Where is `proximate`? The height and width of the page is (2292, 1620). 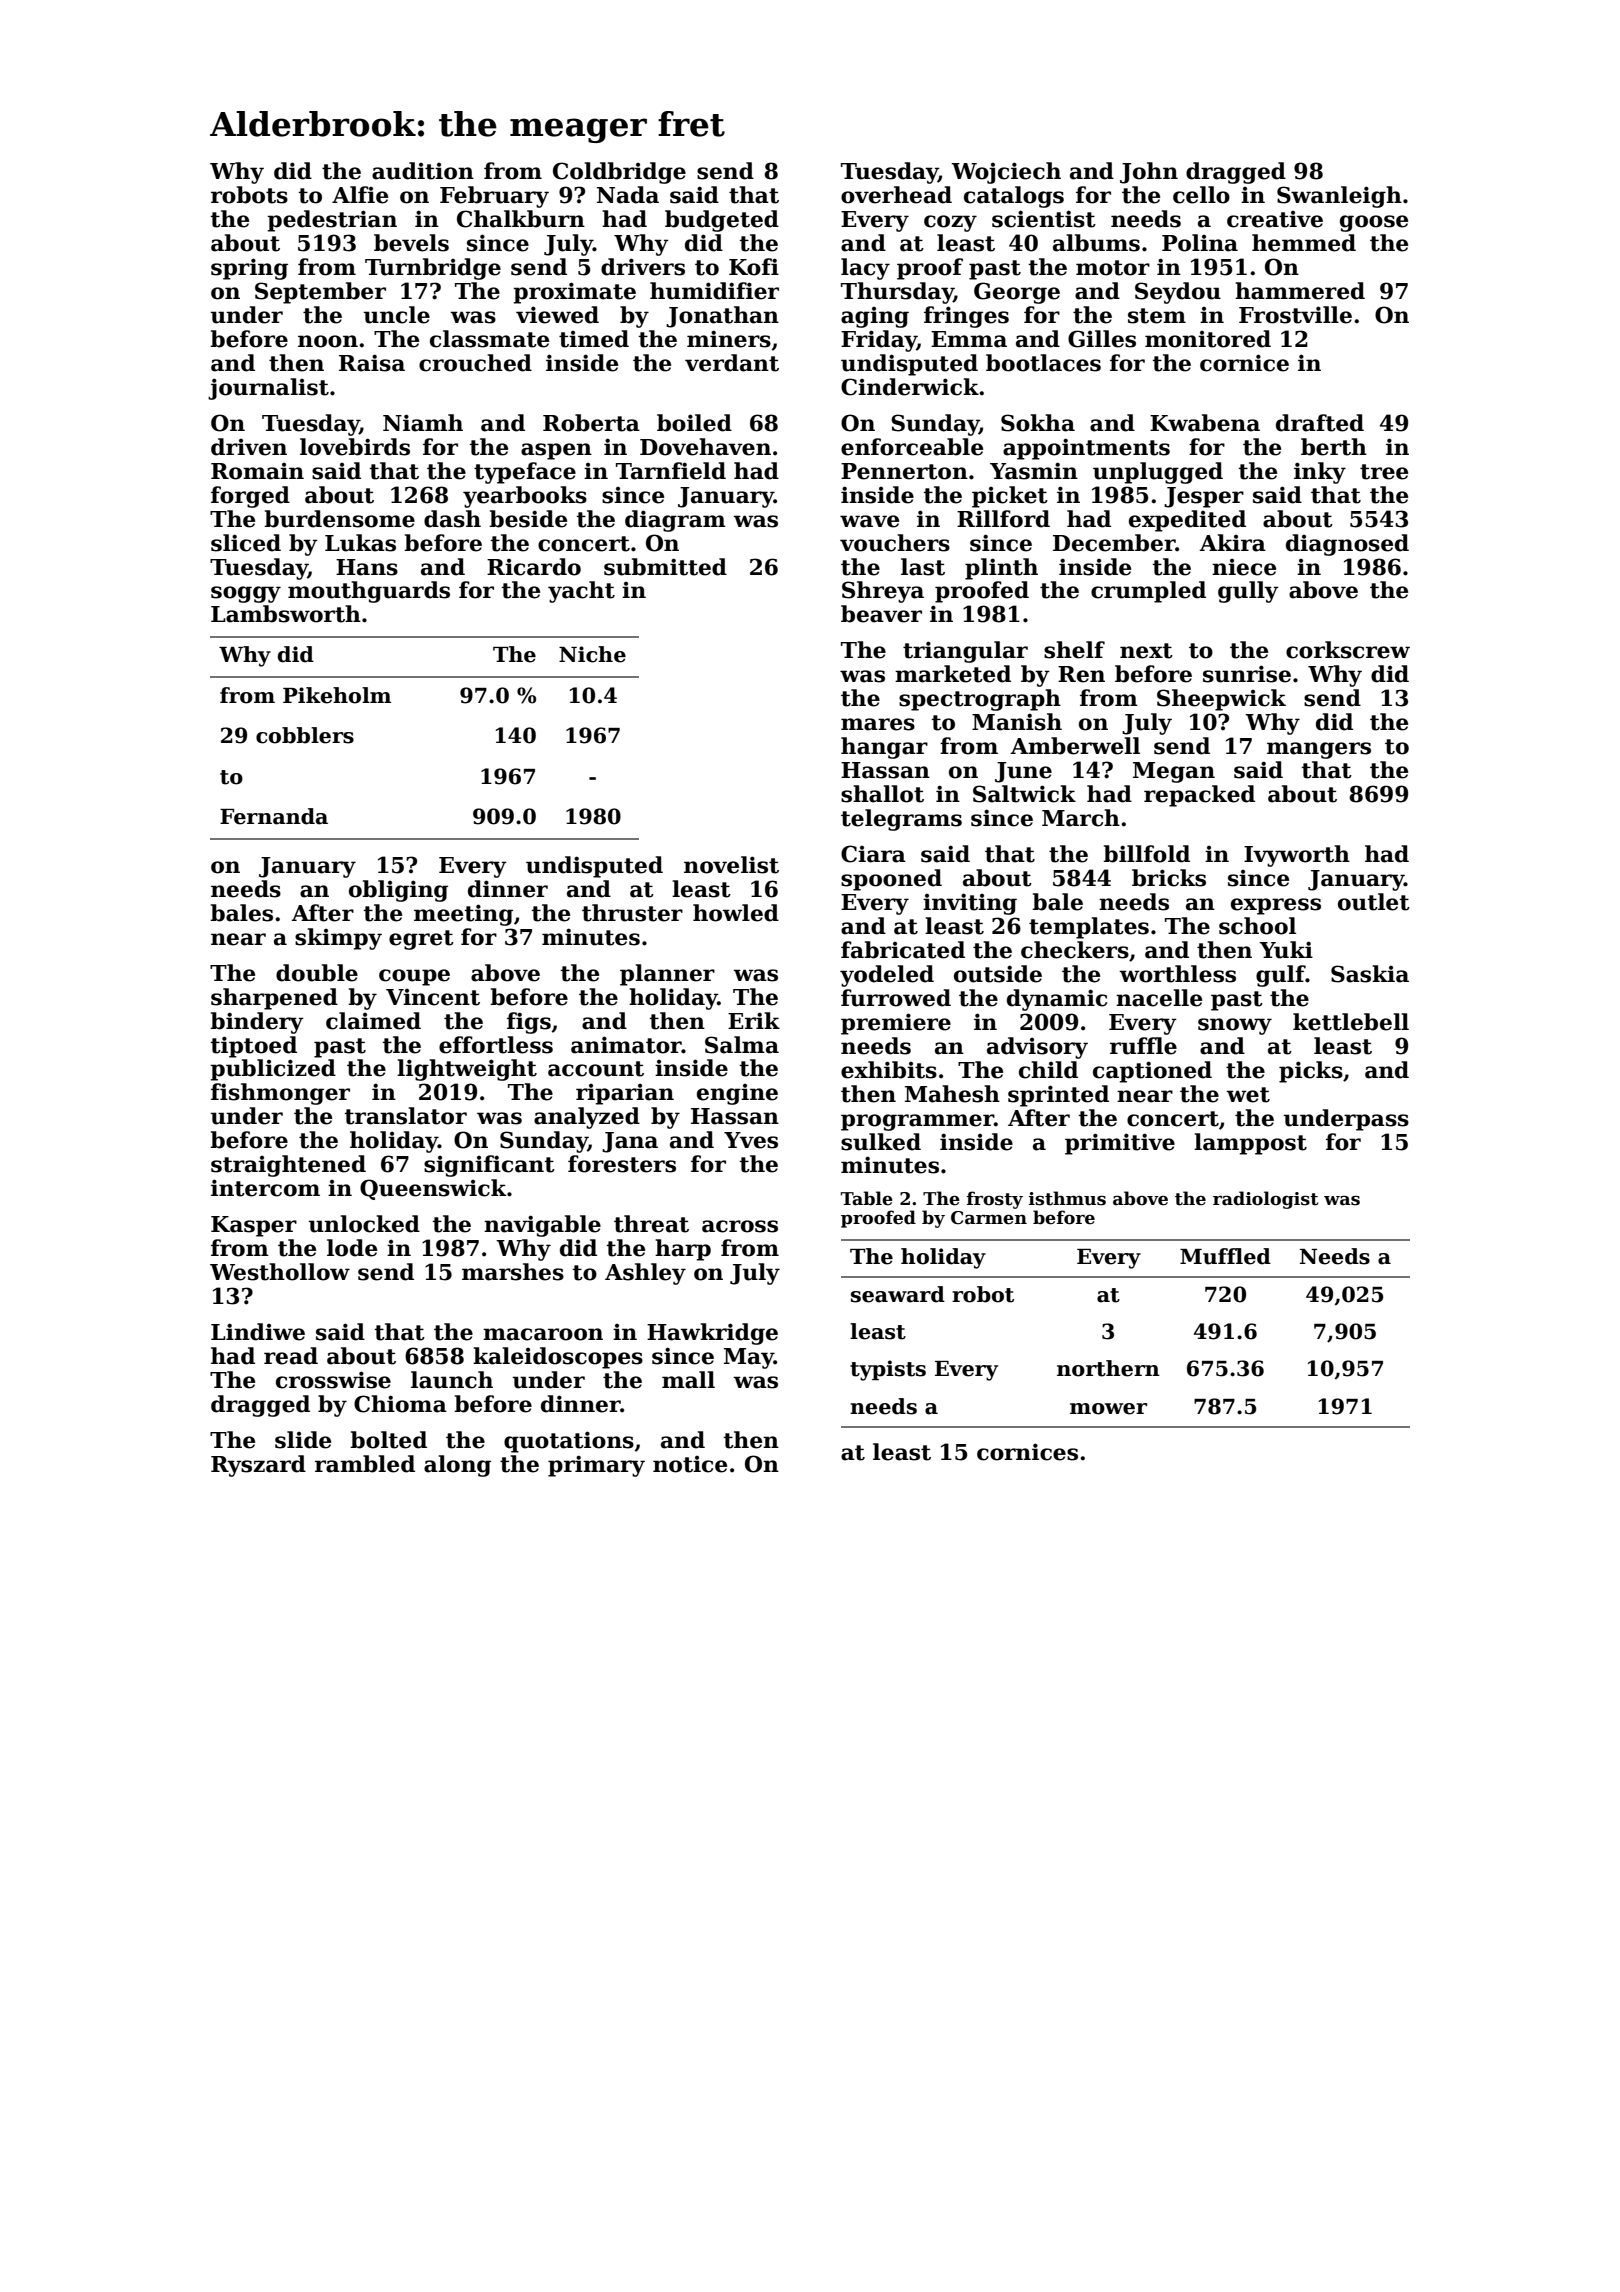 proximate is located at coordinates (574, 293).
